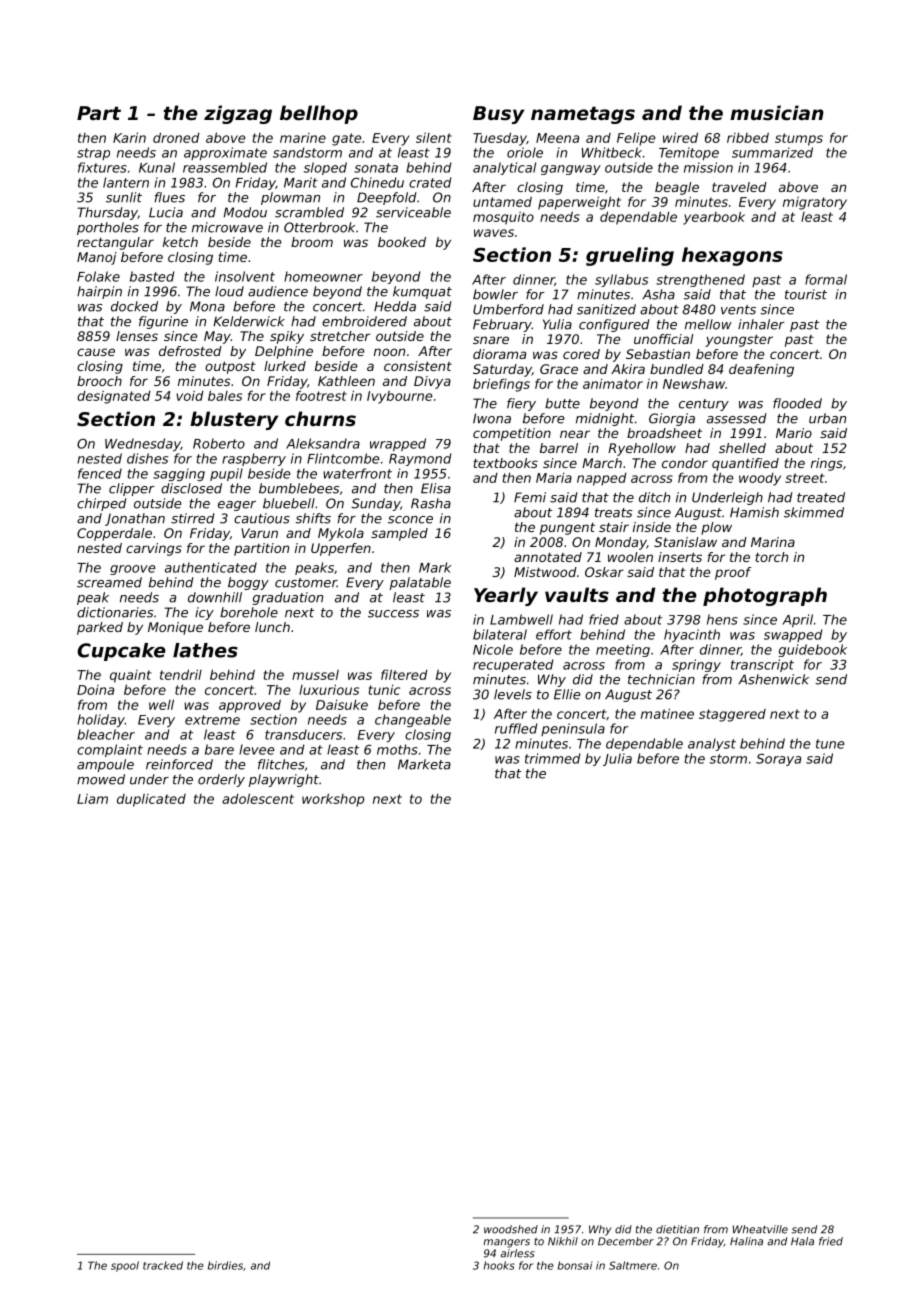 Image resolution: width=924 pixels, height=1308 pixels. What do you see at coordinates (217, 337) in the screenshot?
I see `May` at bounding box center [217, 337].
